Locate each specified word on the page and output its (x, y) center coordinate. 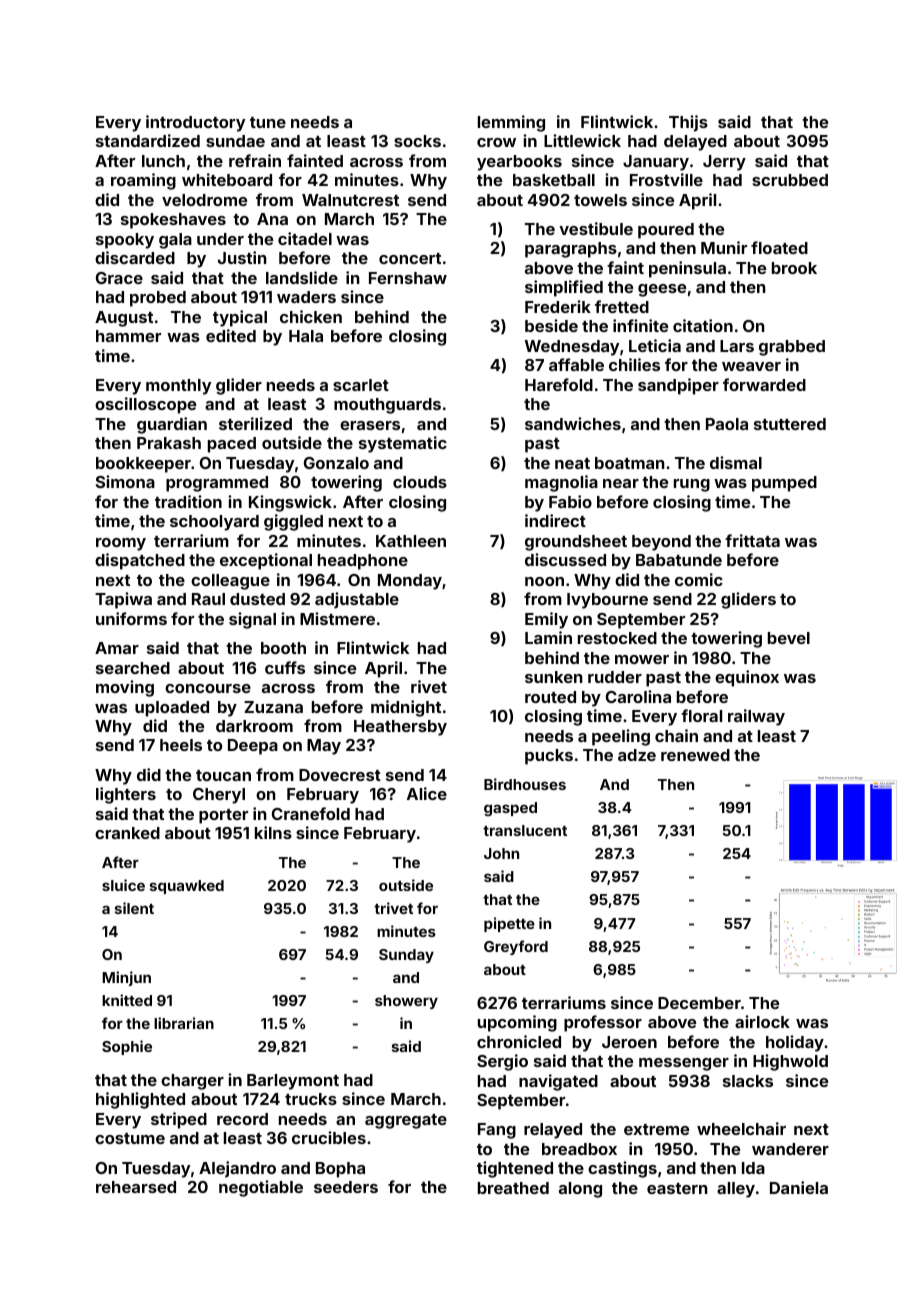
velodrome (204, 200)
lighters (126, 795)
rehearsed (136, 1187)
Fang (497, 1131)
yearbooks (519, 163)
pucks (549, 757)
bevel (789, 638)
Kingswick (290, 503)
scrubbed (790, 180)
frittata (752, 540)
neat (572, 463)
